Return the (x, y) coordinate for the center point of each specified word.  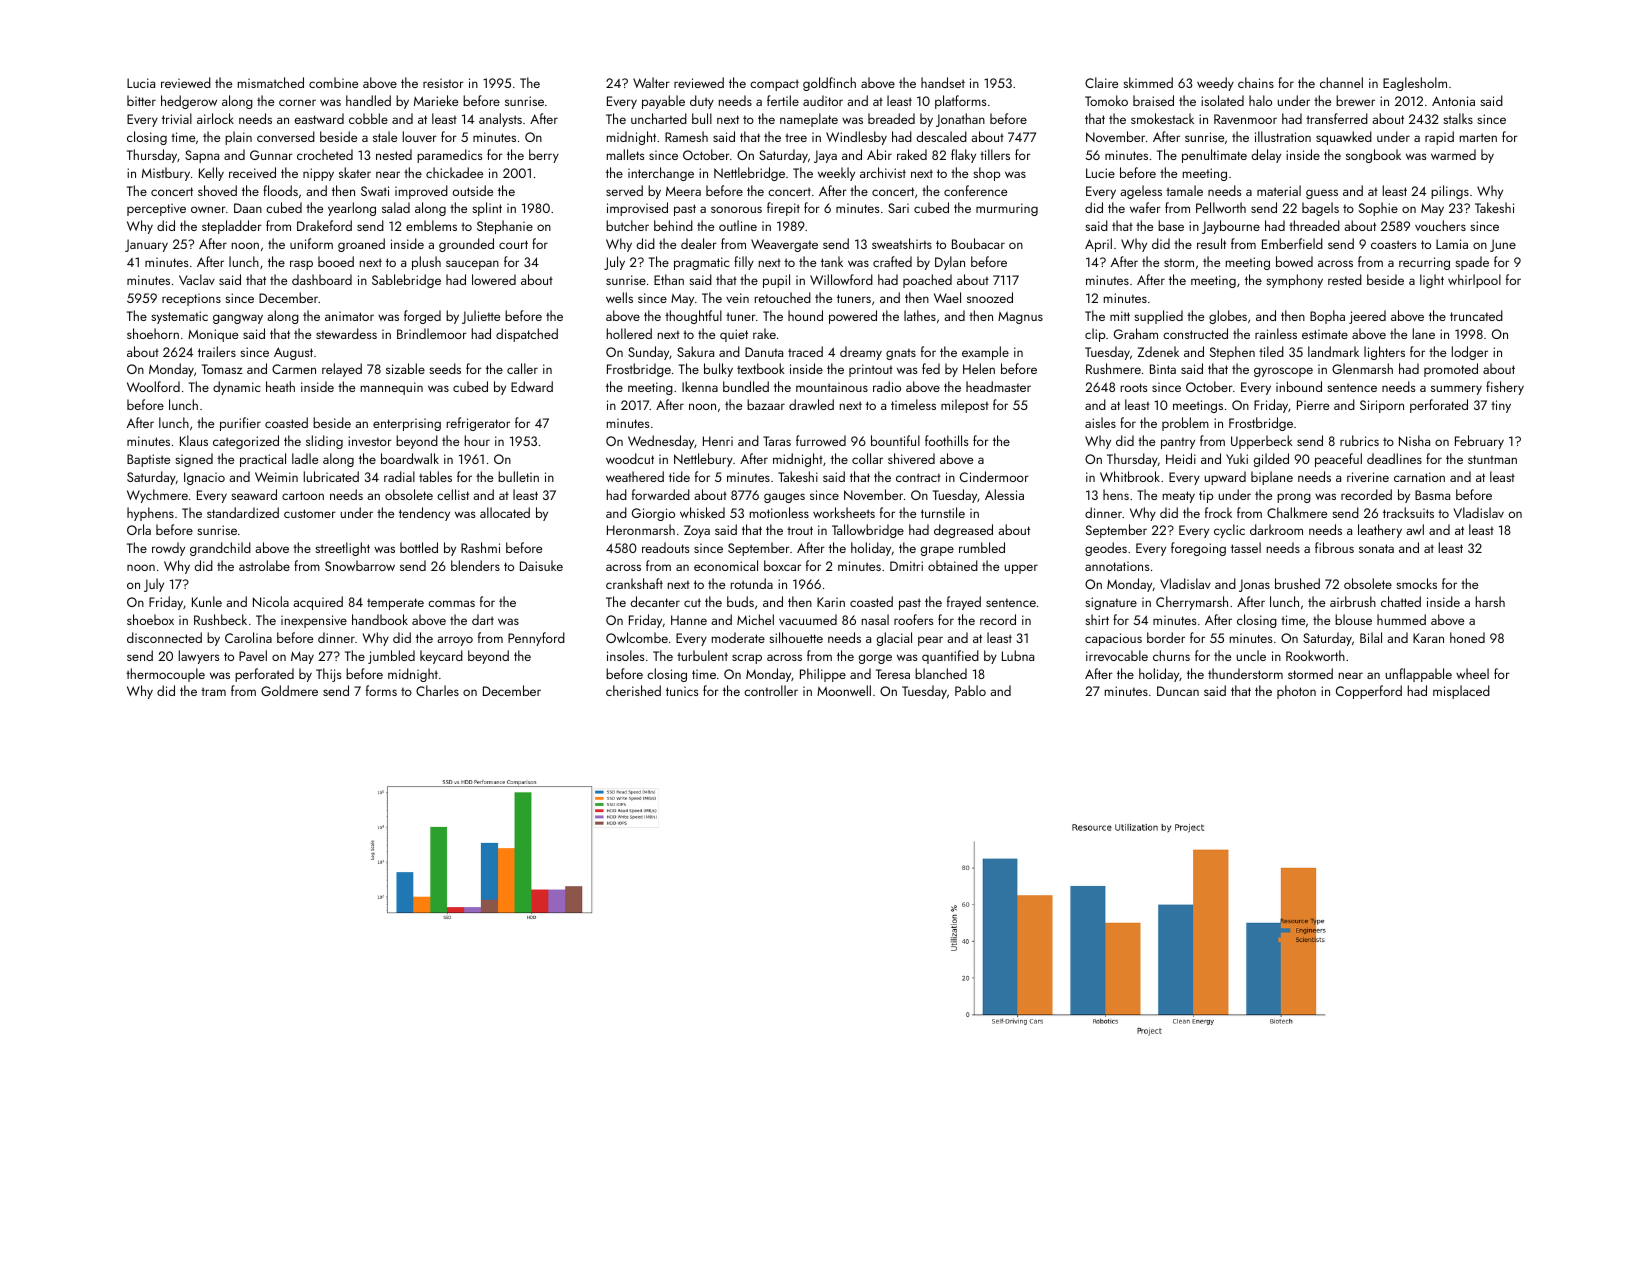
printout (871, 370)
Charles (437, 690)
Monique (213, 335)
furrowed (821, 440)
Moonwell (844, 690)
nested (394, 154)
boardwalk (410, 458)
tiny (1501, 406)
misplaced (1461, 692)
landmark (1333, 351)
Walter (651, 82)
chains (1256, 82)
